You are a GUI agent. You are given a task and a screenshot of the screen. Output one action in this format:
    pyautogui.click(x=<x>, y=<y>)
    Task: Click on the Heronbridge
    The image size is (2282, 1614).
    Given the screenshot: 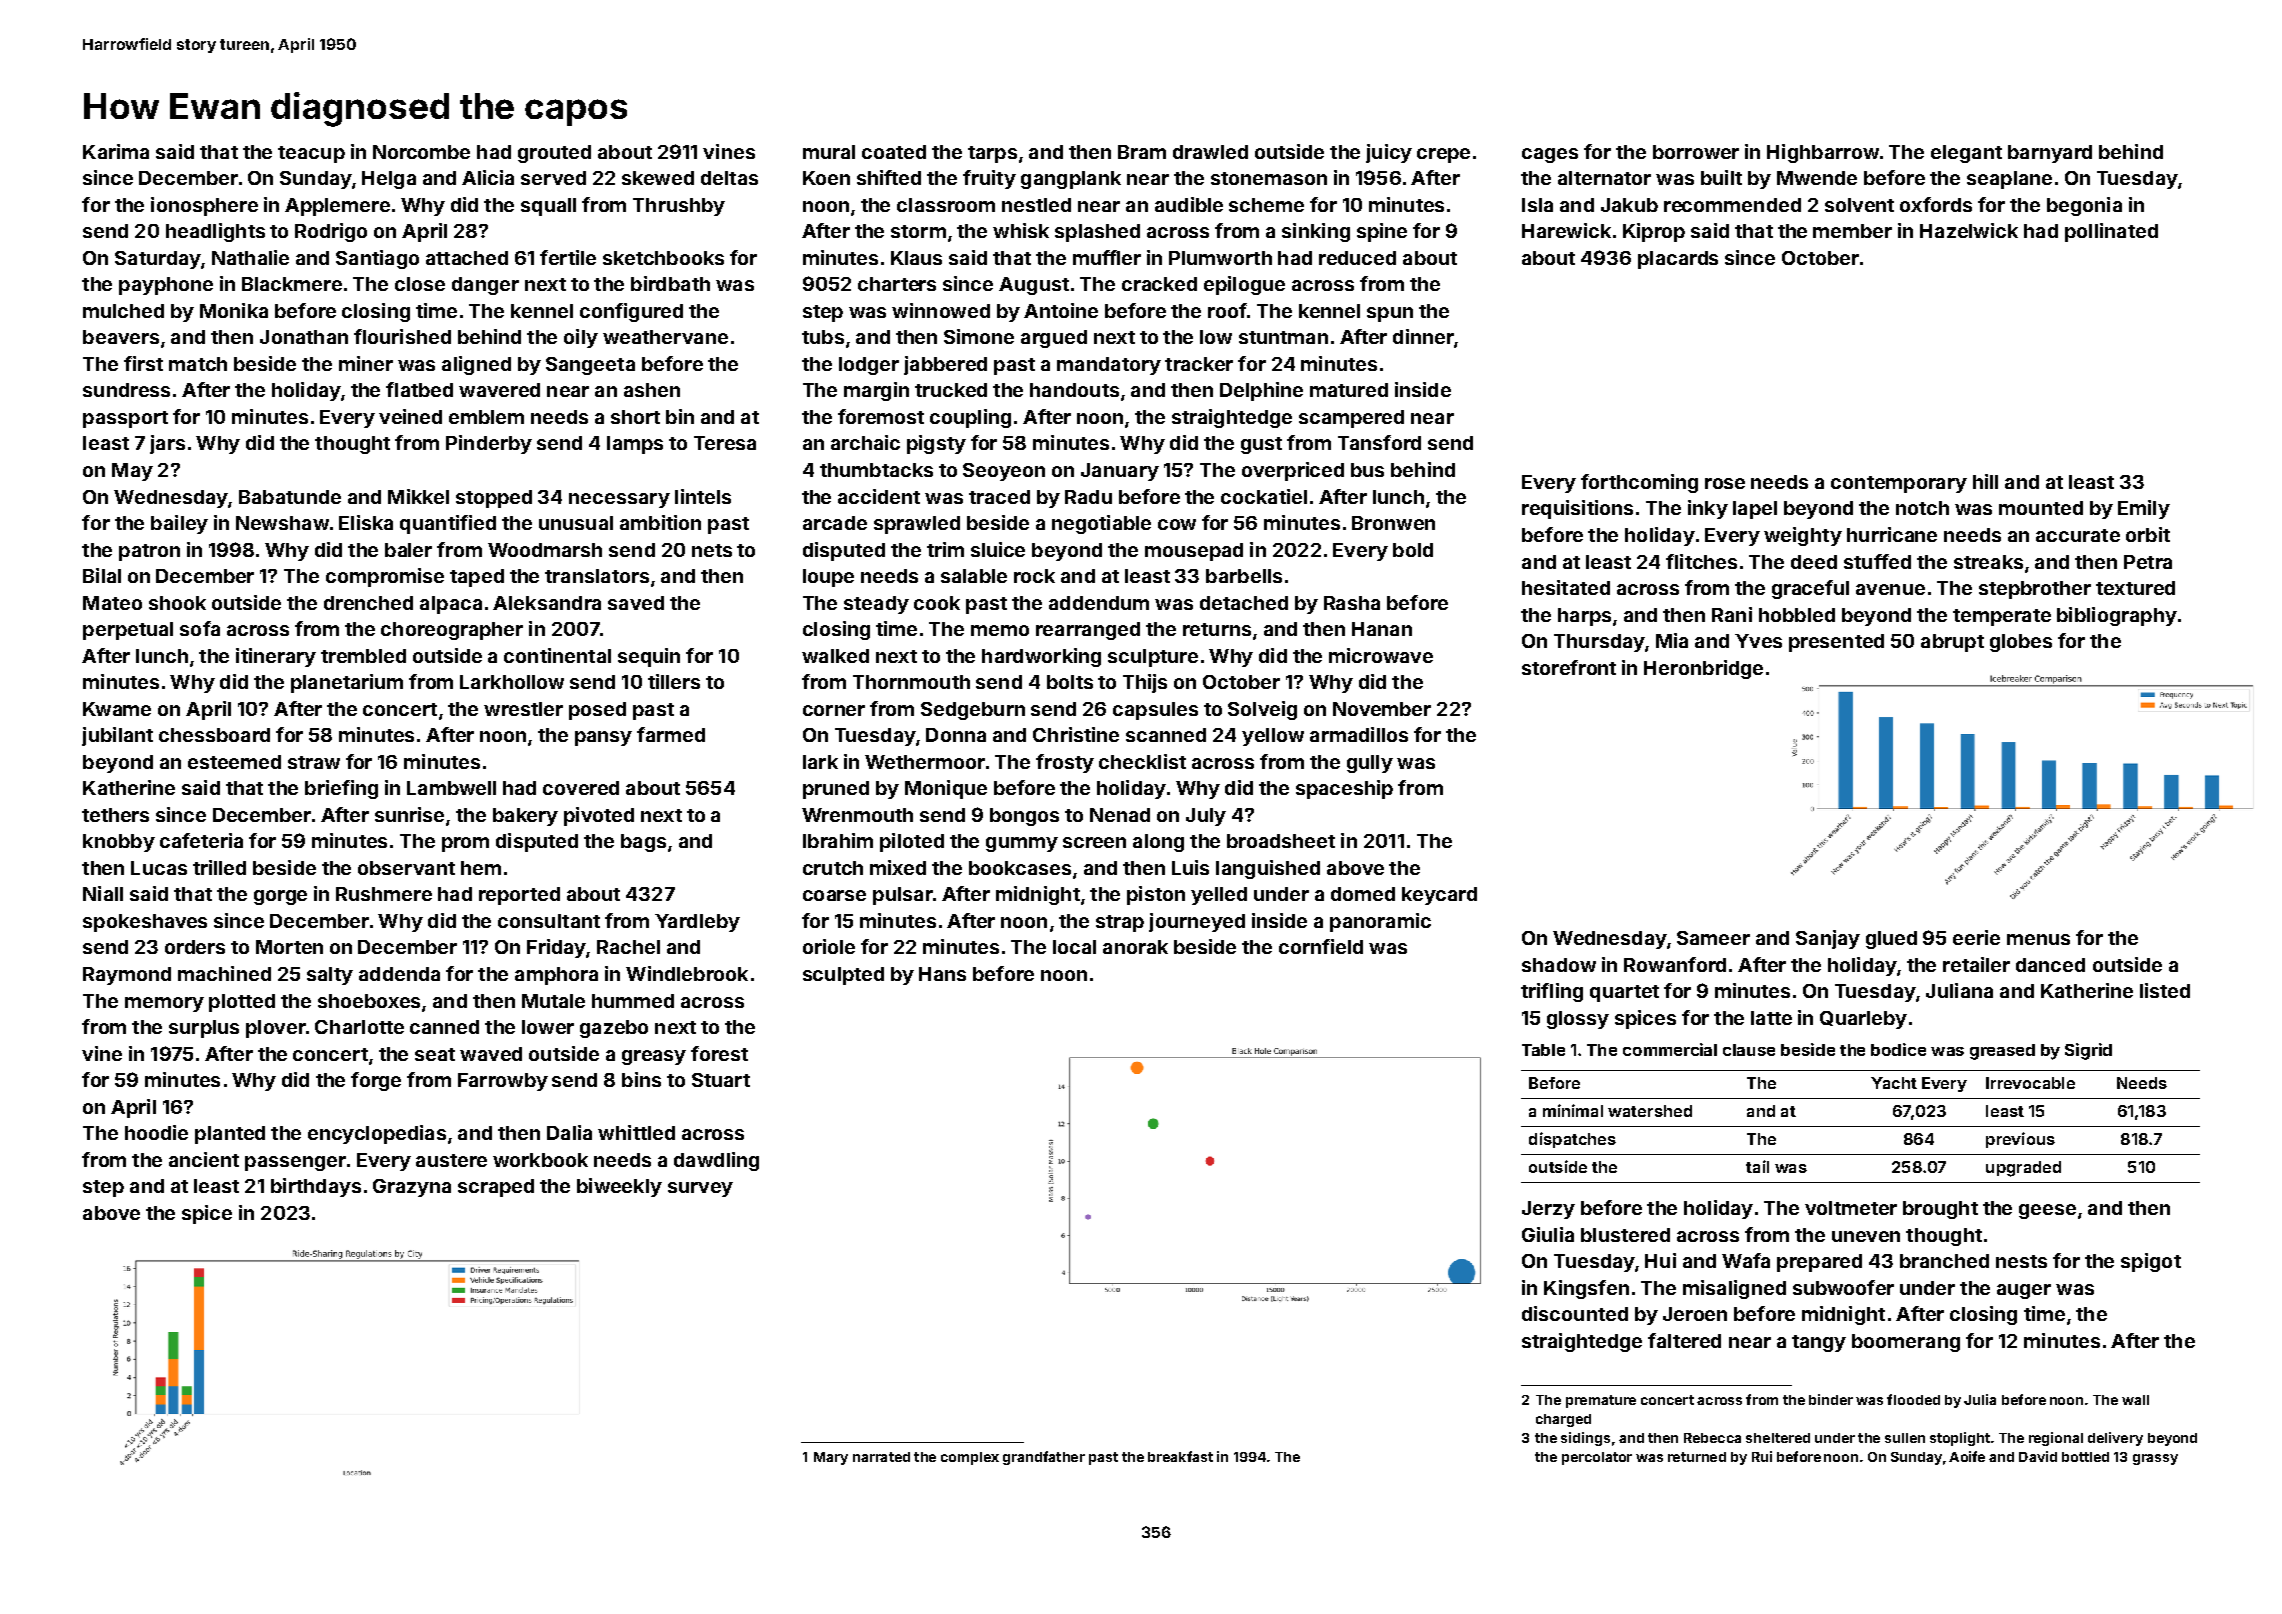 What is the action you would take?
    pyautogui.click(x=1703, y=669)
